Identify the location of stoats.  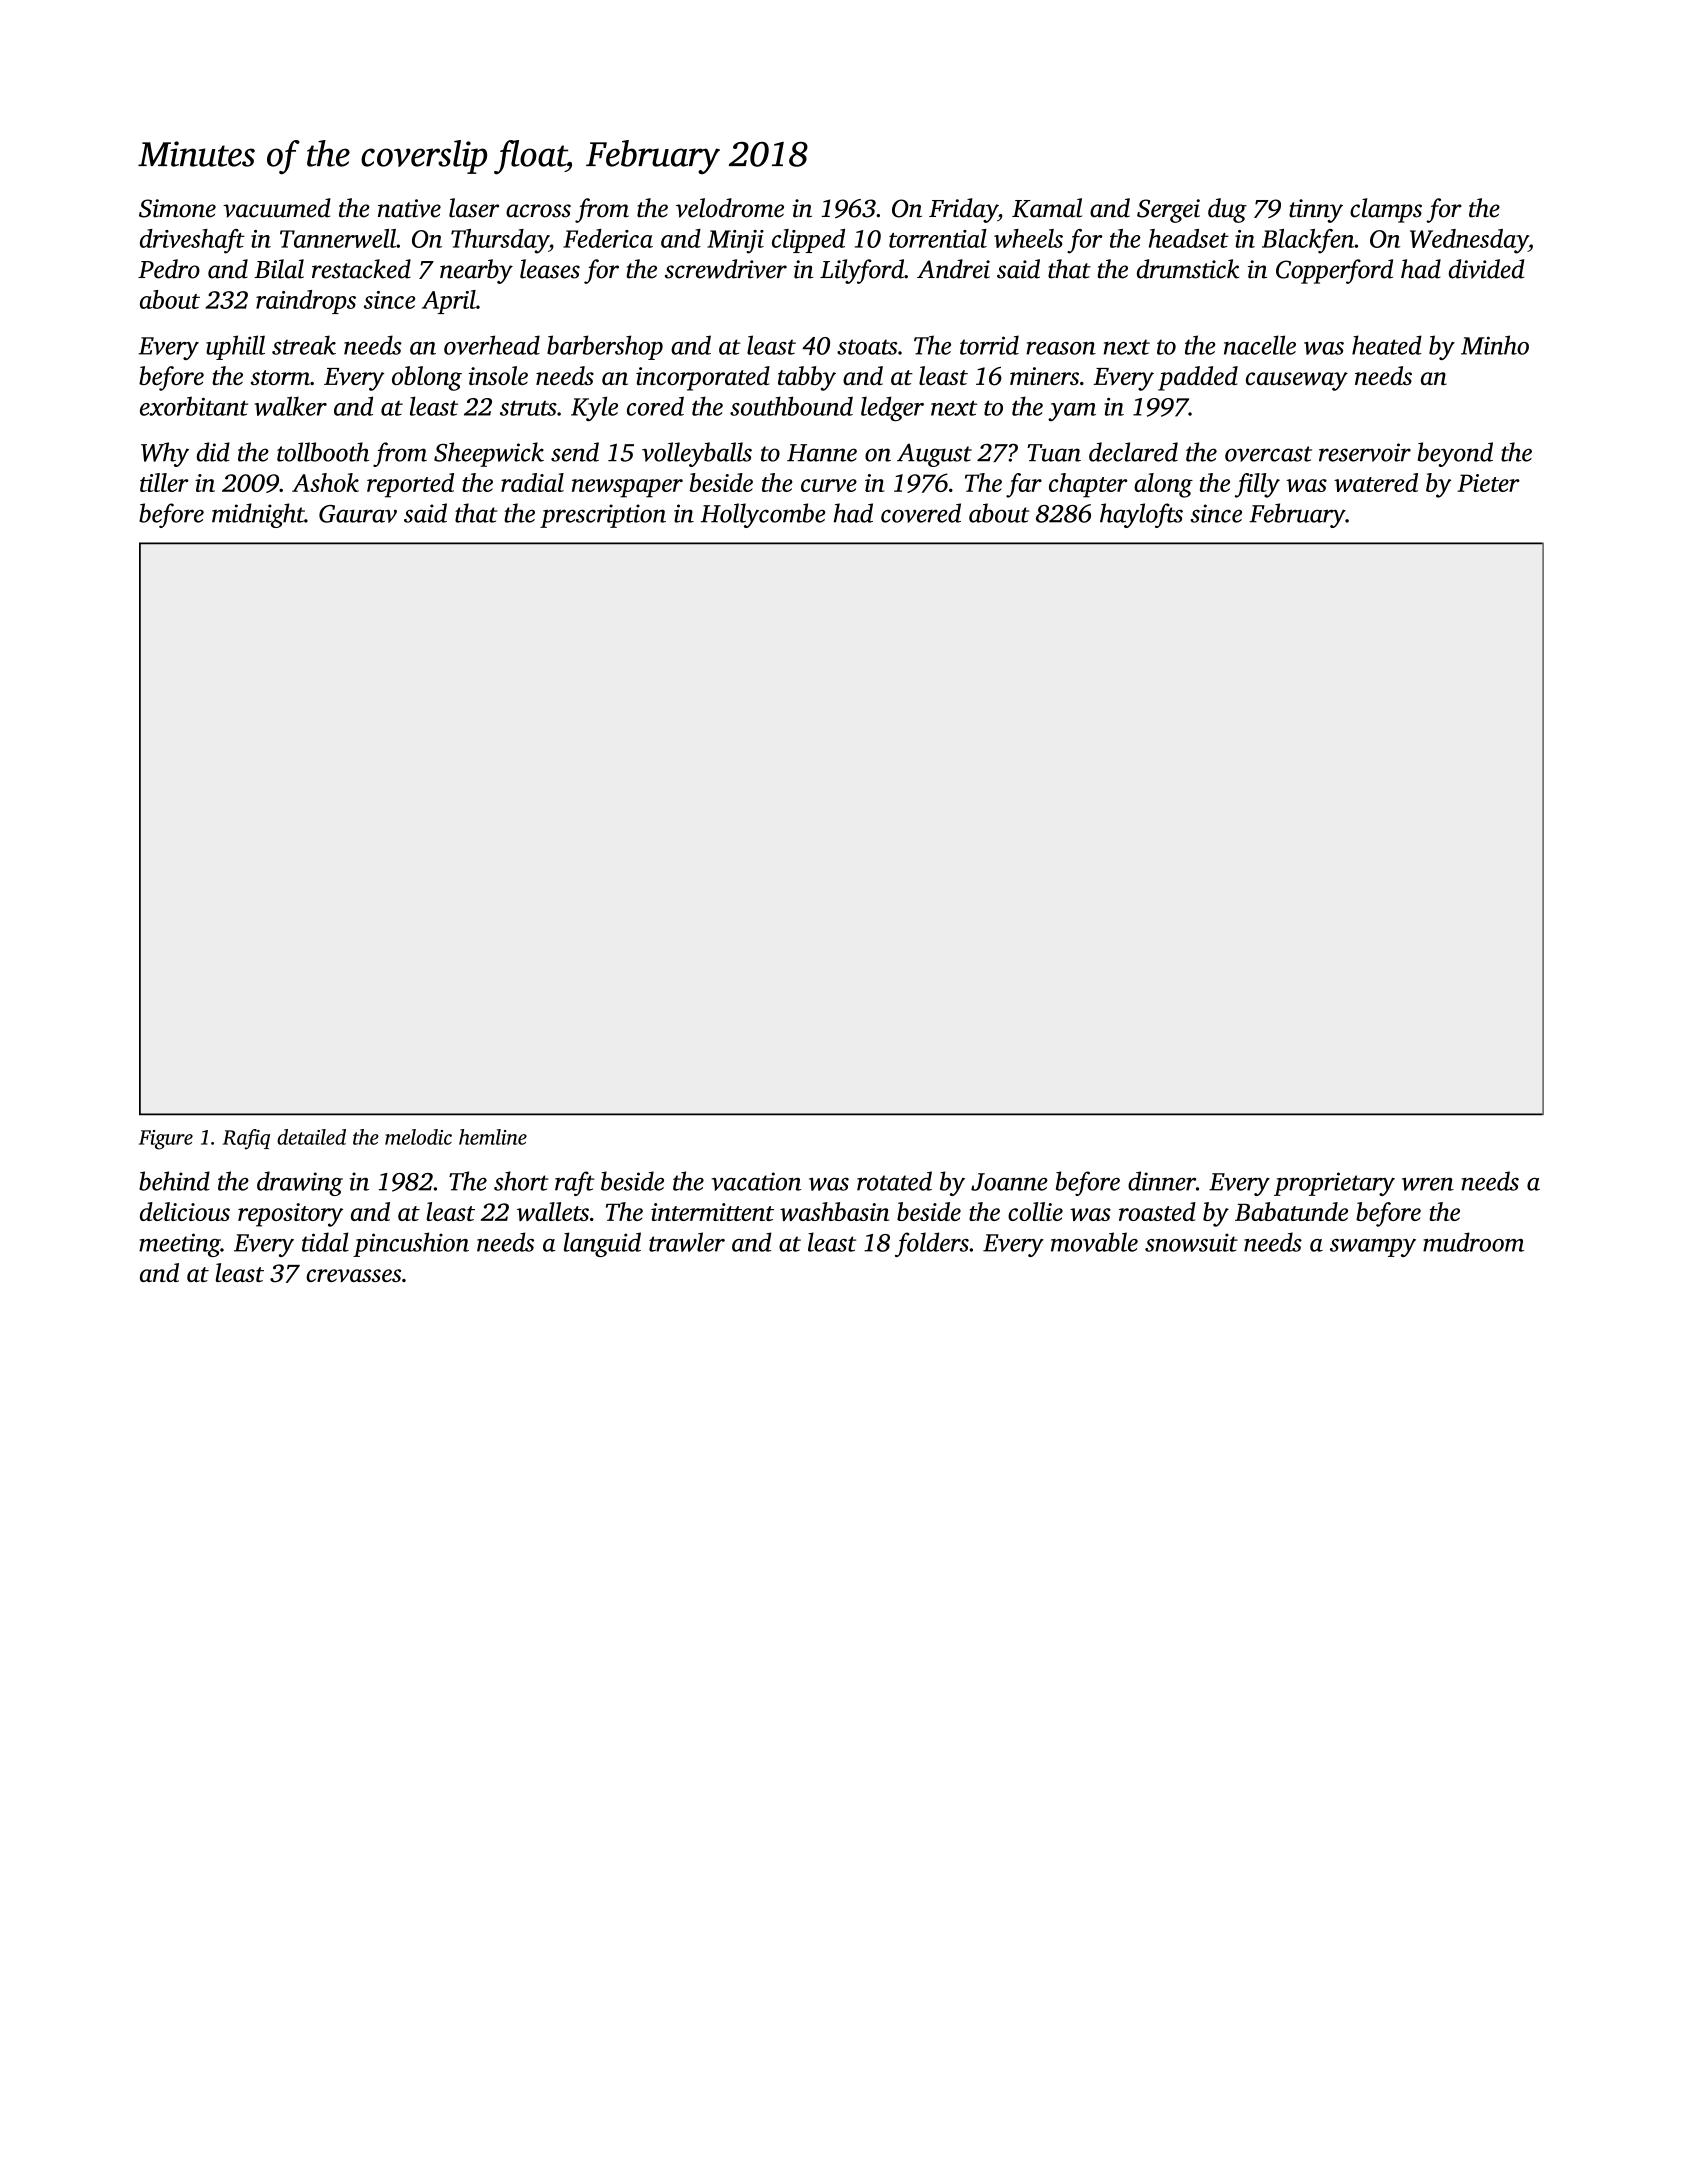
(867, 347).
